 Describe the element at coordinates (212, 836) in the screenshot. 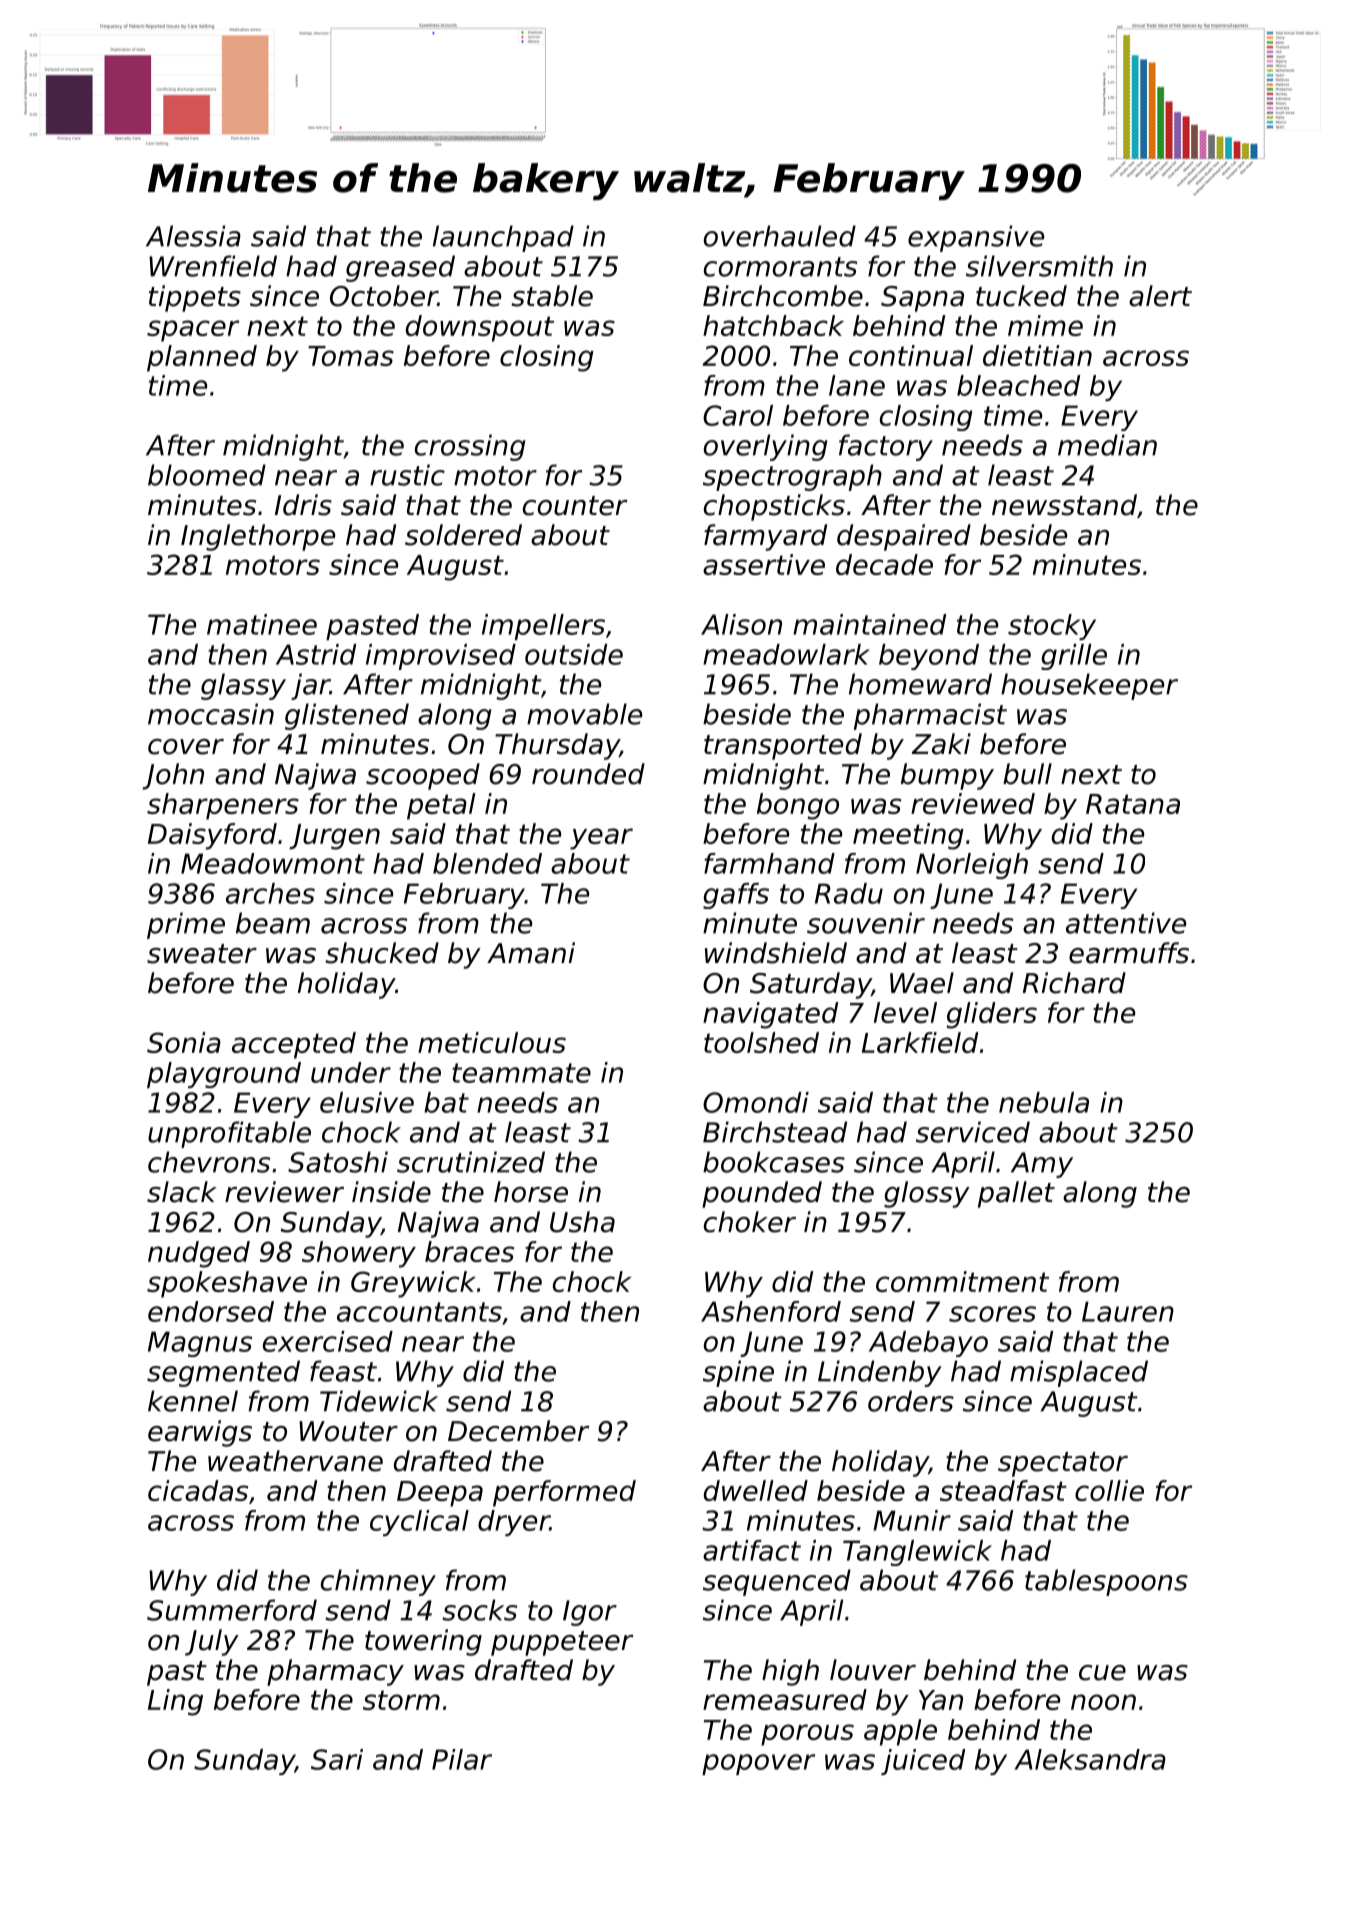

I see `Daisyford` at that location.
